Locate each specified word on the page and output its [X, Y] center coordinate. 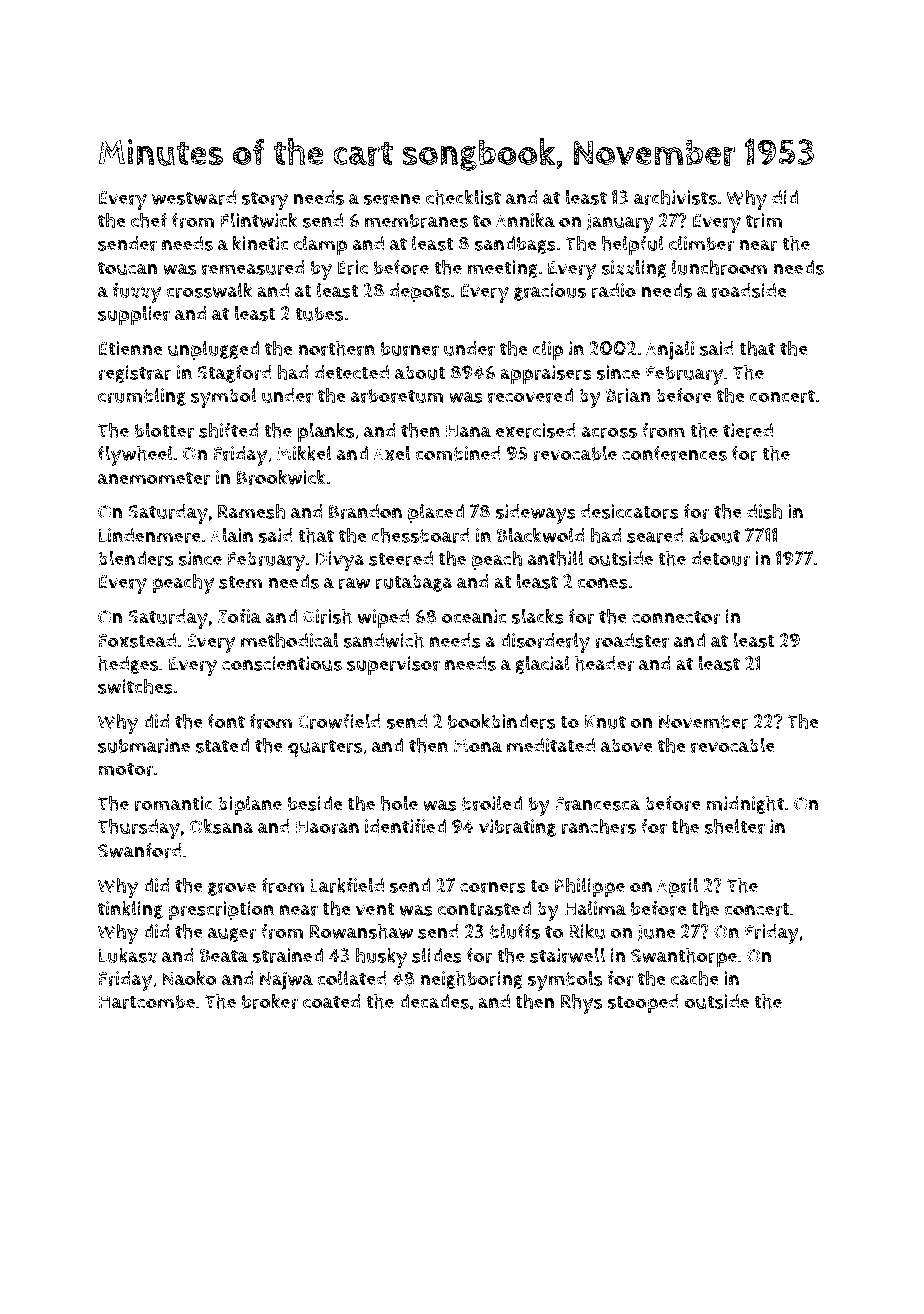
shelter [734, 826]
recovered [530, 395]
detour [720, 558]
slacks [538, 616]
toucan [128, 268]
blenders [135, 558]
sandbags [515, 245]
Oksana [221, 826]
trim [764, 220]
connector [676, 617]
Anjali [670, 351]
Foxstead [137, 640]
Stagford [234, 374]
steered [401, 558]
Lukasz [128, 955]
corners [493, 887]
